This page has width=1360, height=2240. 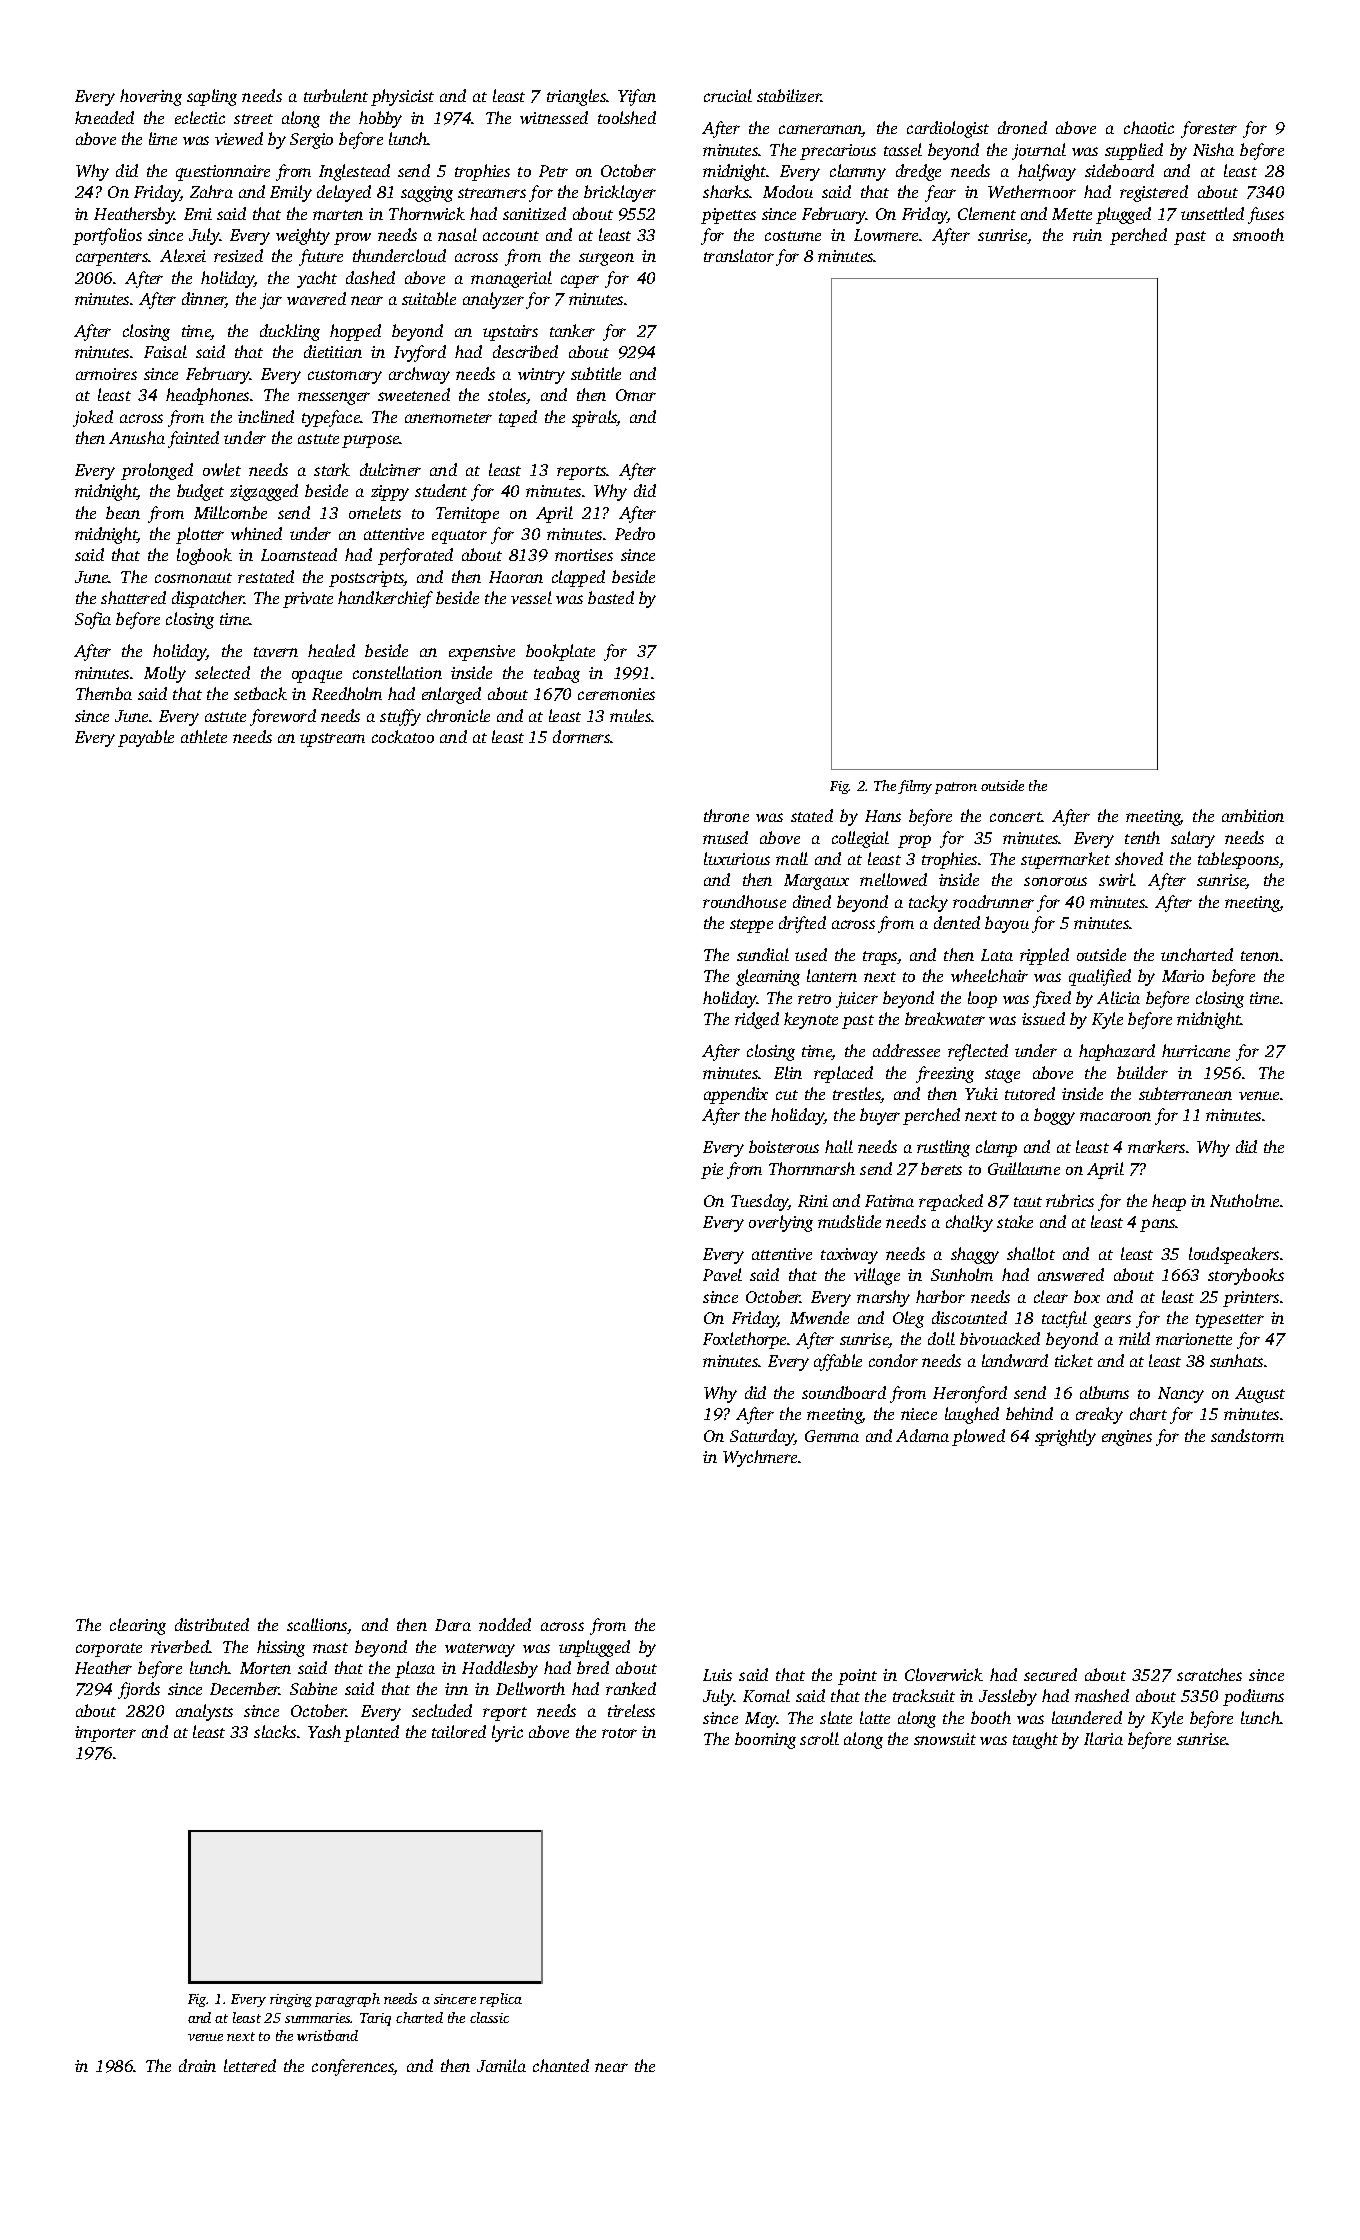 What do you see at coordinates (453, 1625) in the page?
I see `Dara` at bounding box center [453, 1625].
